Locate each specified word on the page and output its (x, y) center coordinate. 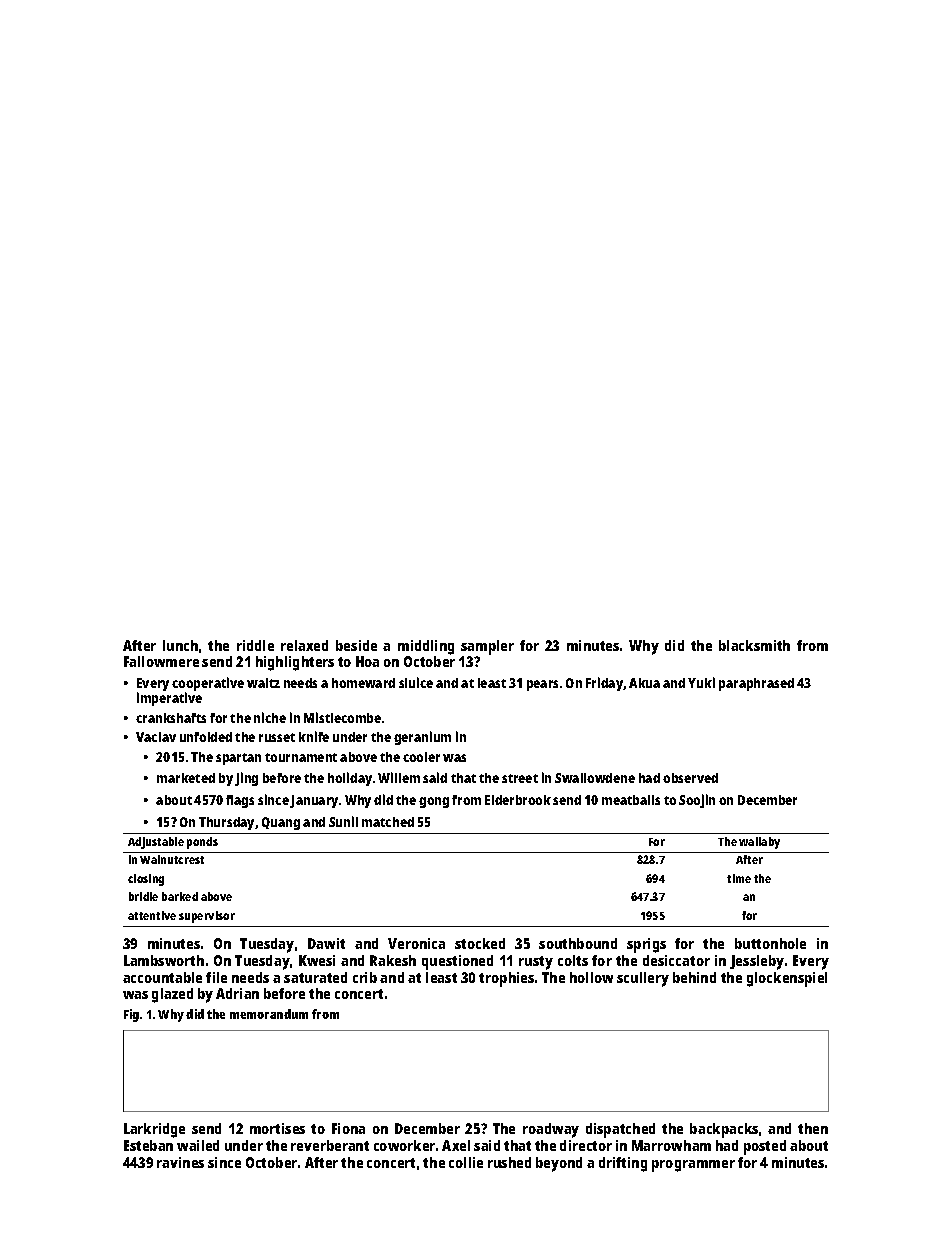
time (739, 878)
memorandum (269, 1014)
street (520, 778)
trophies (506, 979)
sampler (487, 647)
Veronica (416, 943)
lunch (180, 645)
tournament (301, 757)
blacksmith (754, 645)
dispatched (620, 1130)
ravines (180, 1162)
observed (690, 778)
